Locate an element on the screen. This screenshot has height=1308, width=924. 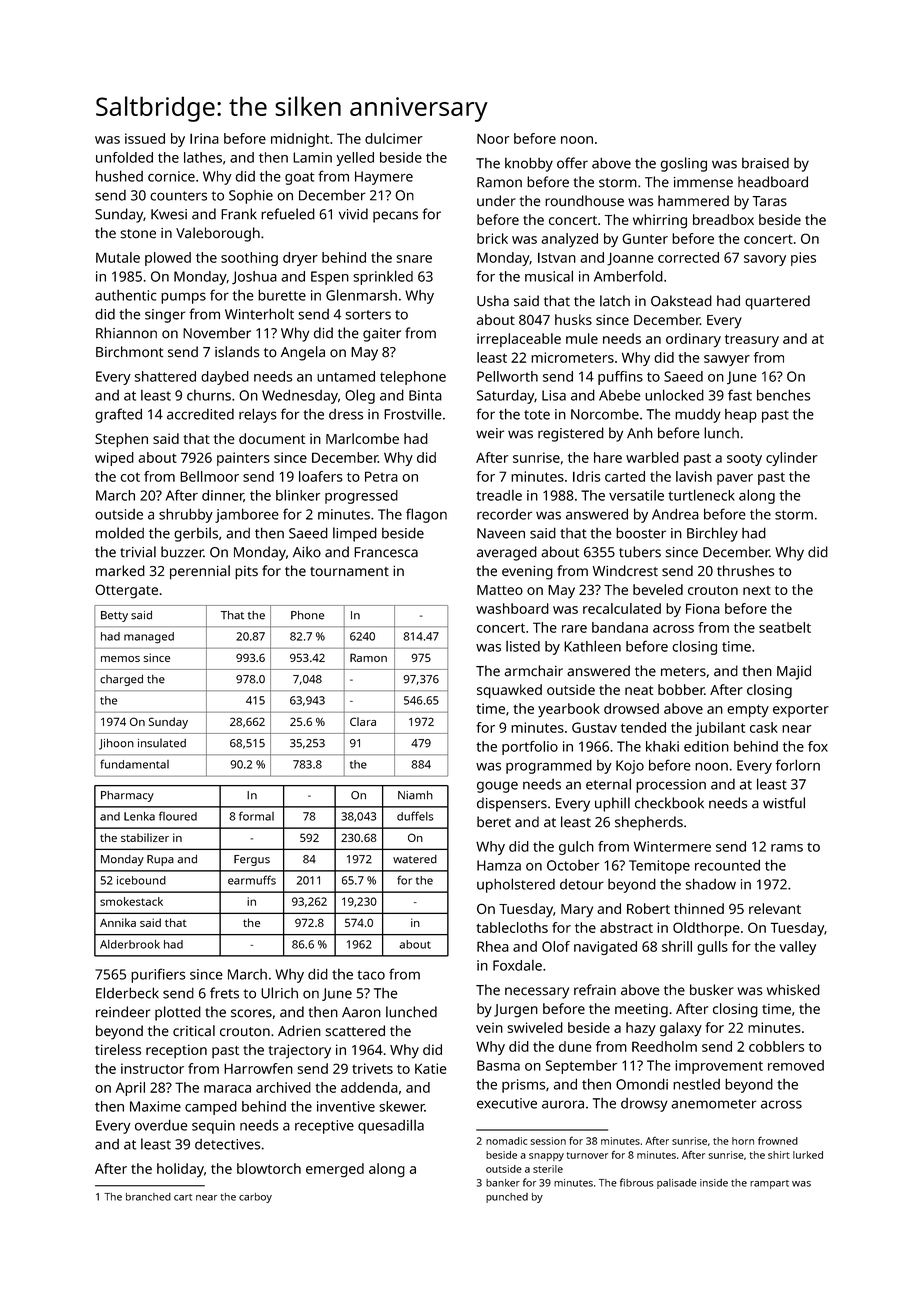
Noor is located at coordinates (493, 138).
